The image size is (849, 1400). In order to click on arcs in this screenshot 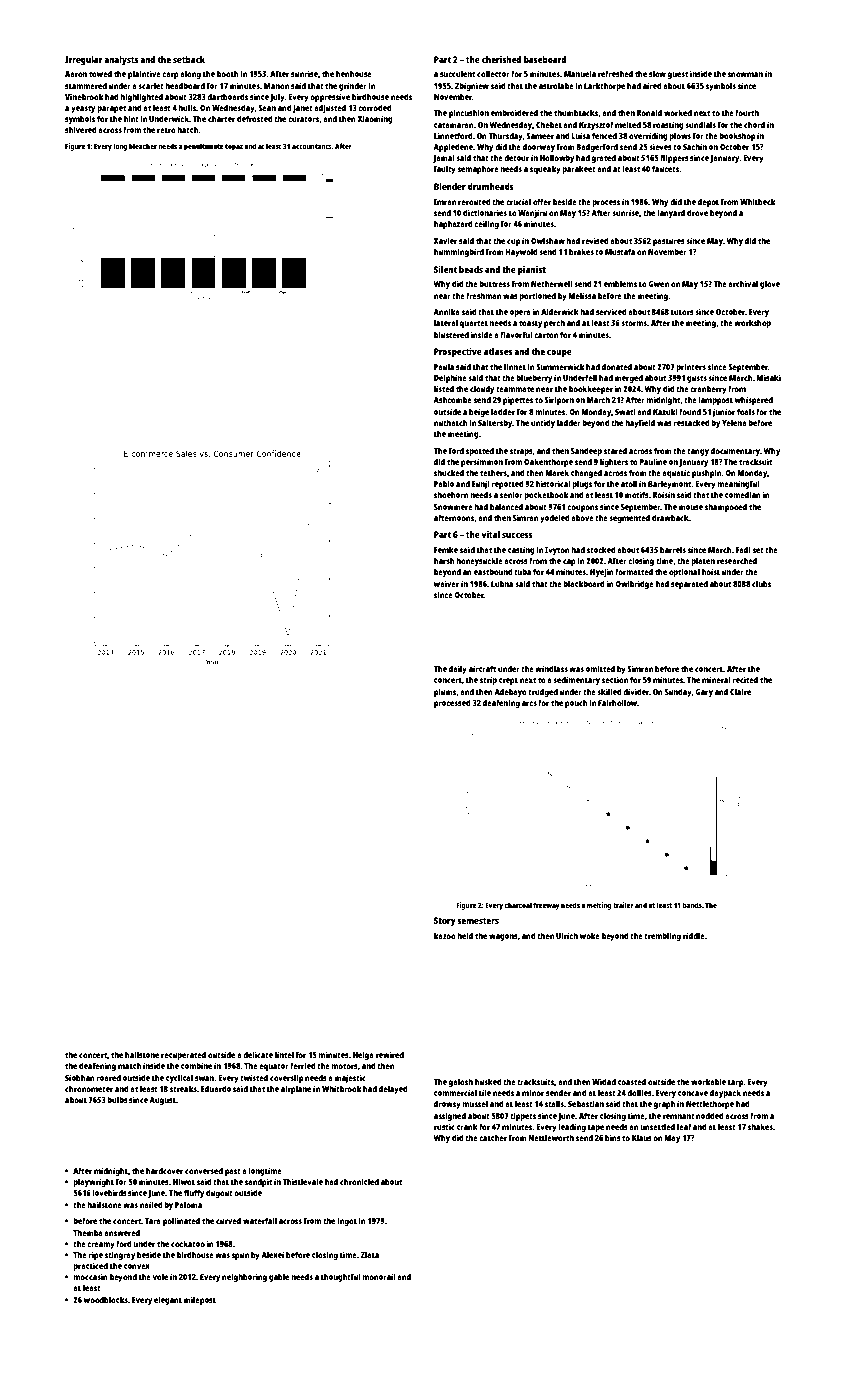, I will do `click(529, 703)`.
